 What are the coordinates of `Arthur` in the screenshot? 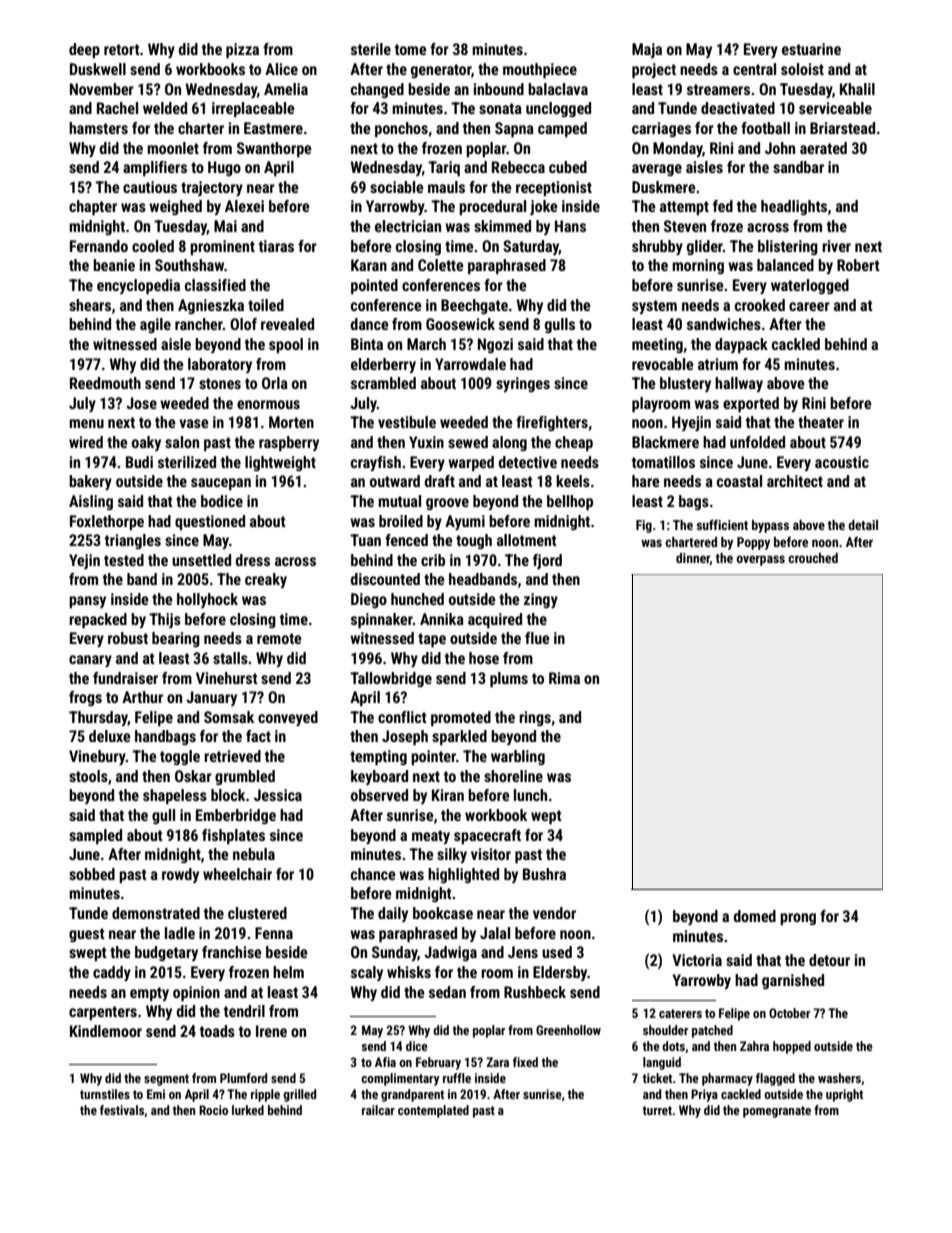 It's located at (142, 697).
